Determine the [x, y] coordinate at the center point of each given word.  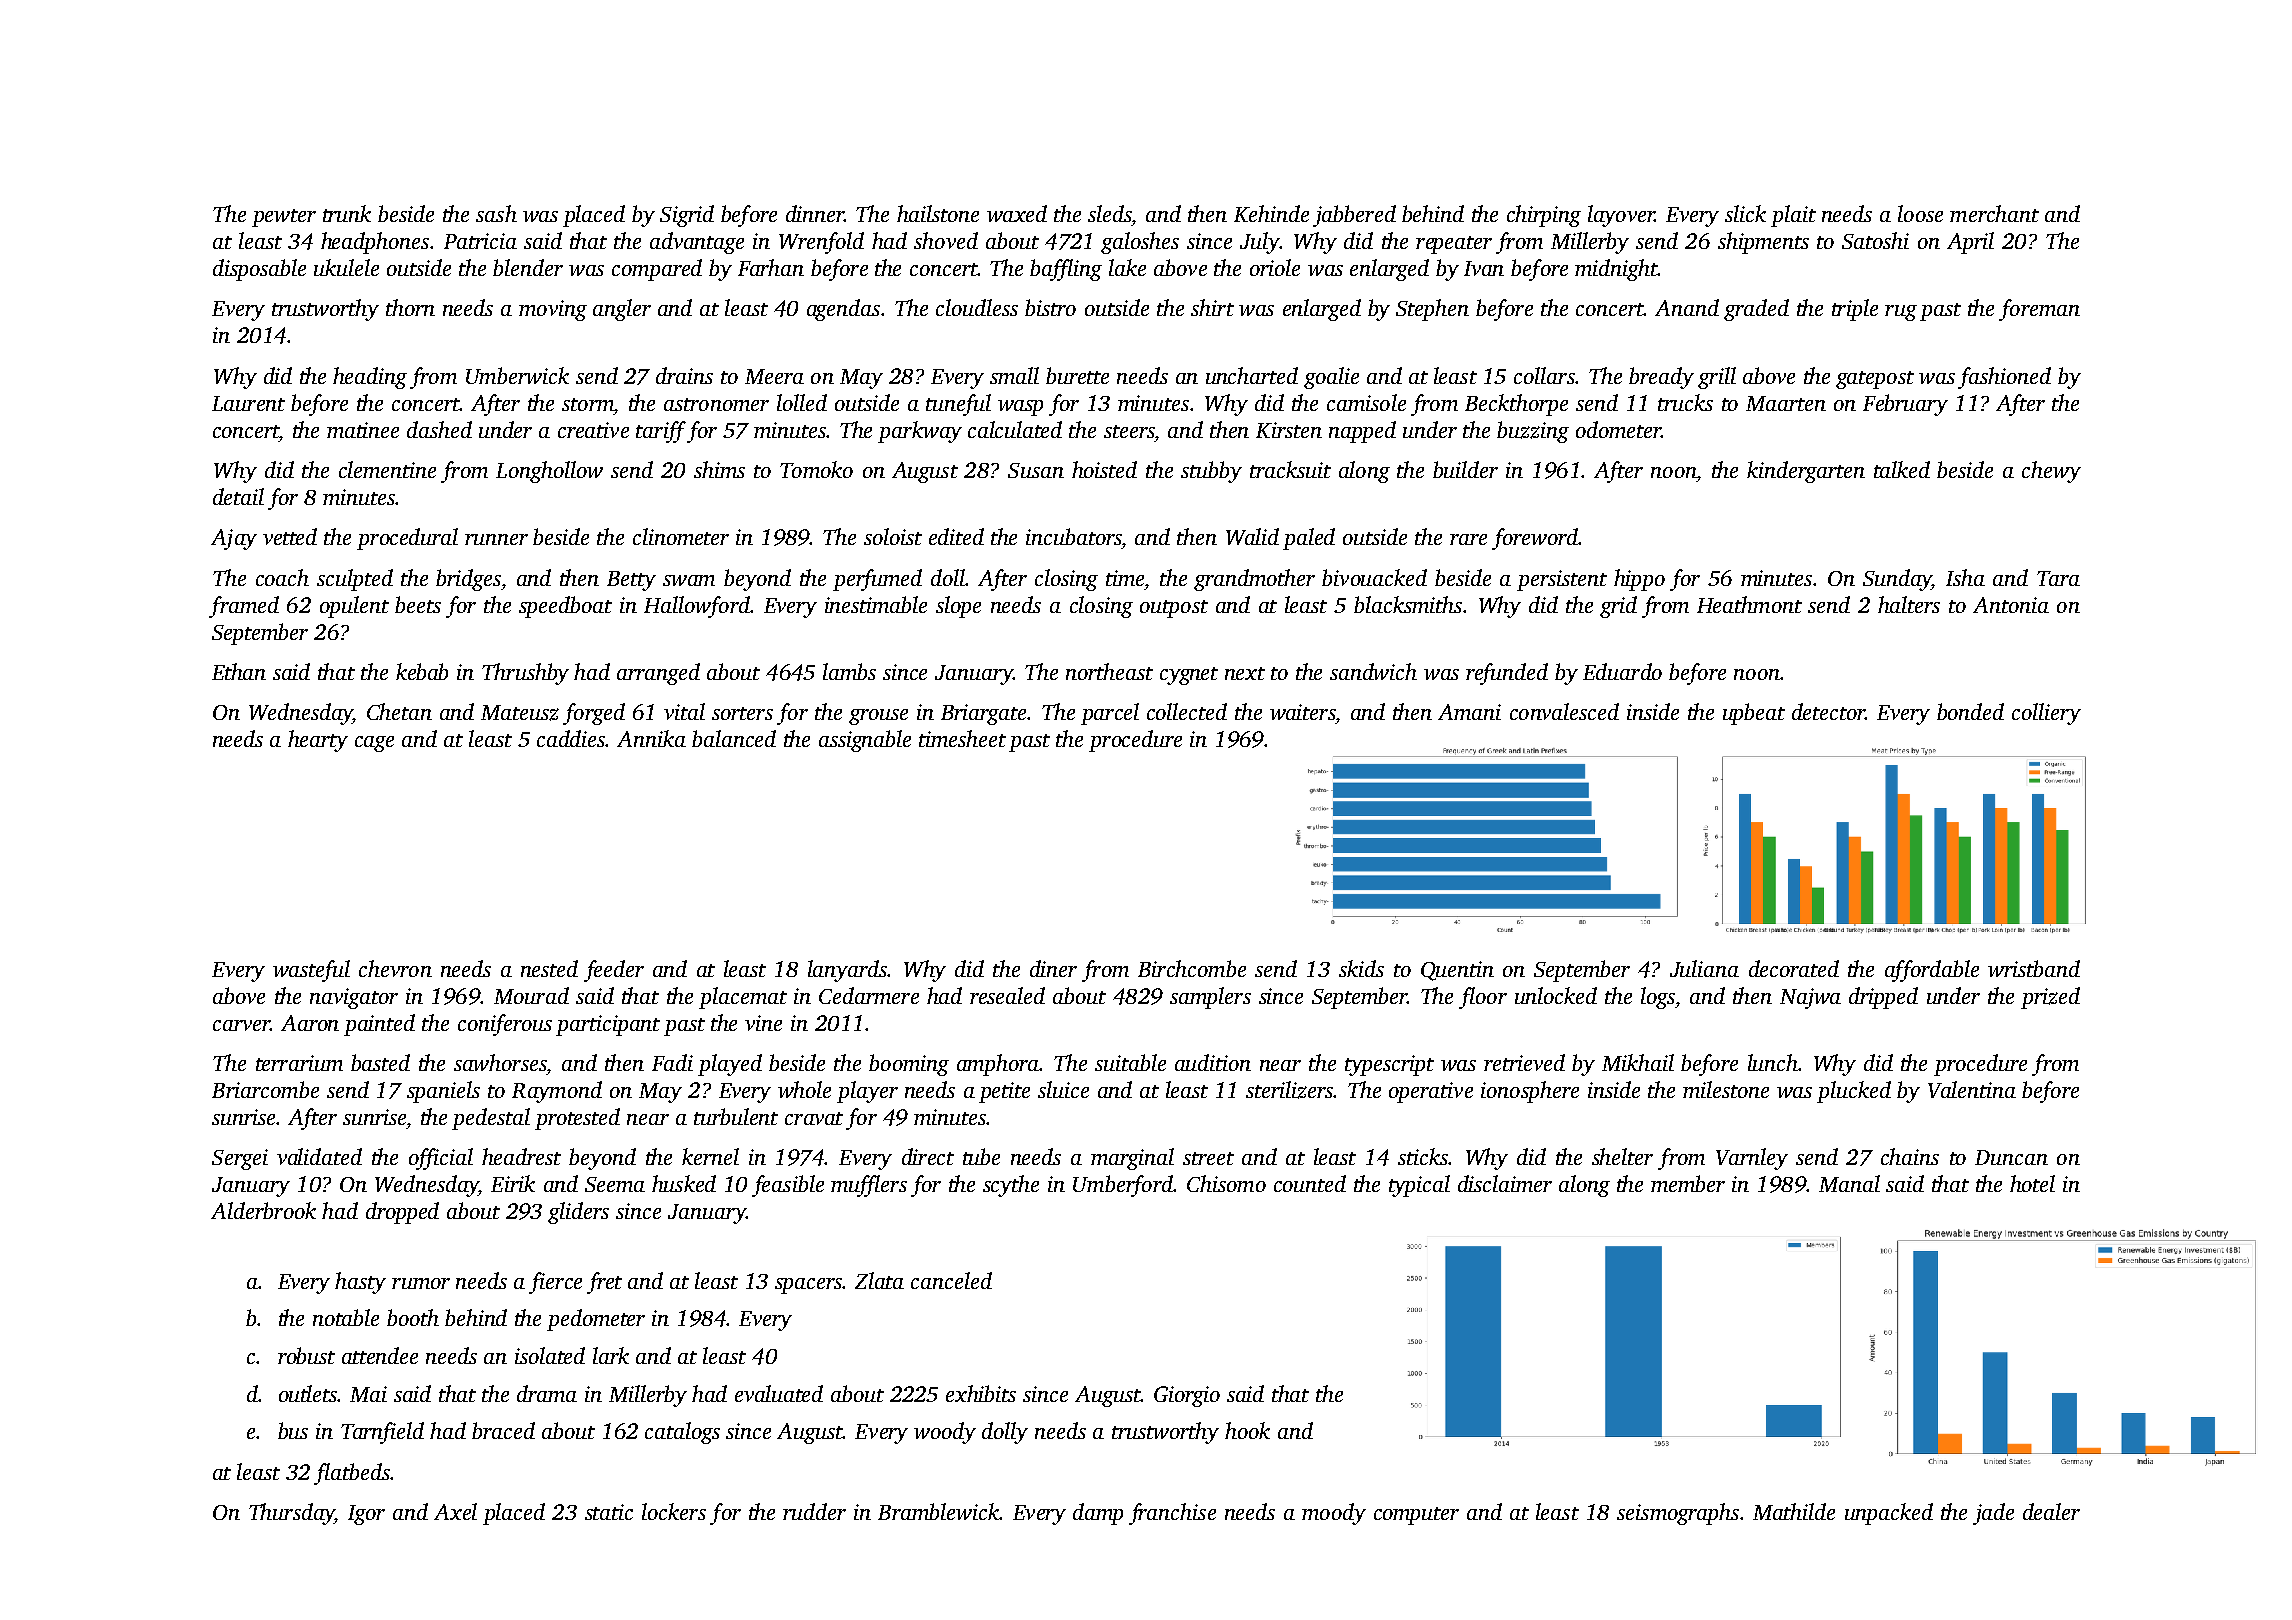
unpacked [1889, 1514]
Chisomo [1226, 1183]
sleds [1109, 213]
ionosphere [1530, 1092]
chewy [2051, 472]
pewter [284, 218]
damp [1098, 1514]
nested [549, 968]
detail [238, 496]
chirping [1544, 216]
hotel [2032, 1183]
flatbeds [352, 1474]
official [441, 1159]
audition [1213, 1062]
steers [1129, 431]
